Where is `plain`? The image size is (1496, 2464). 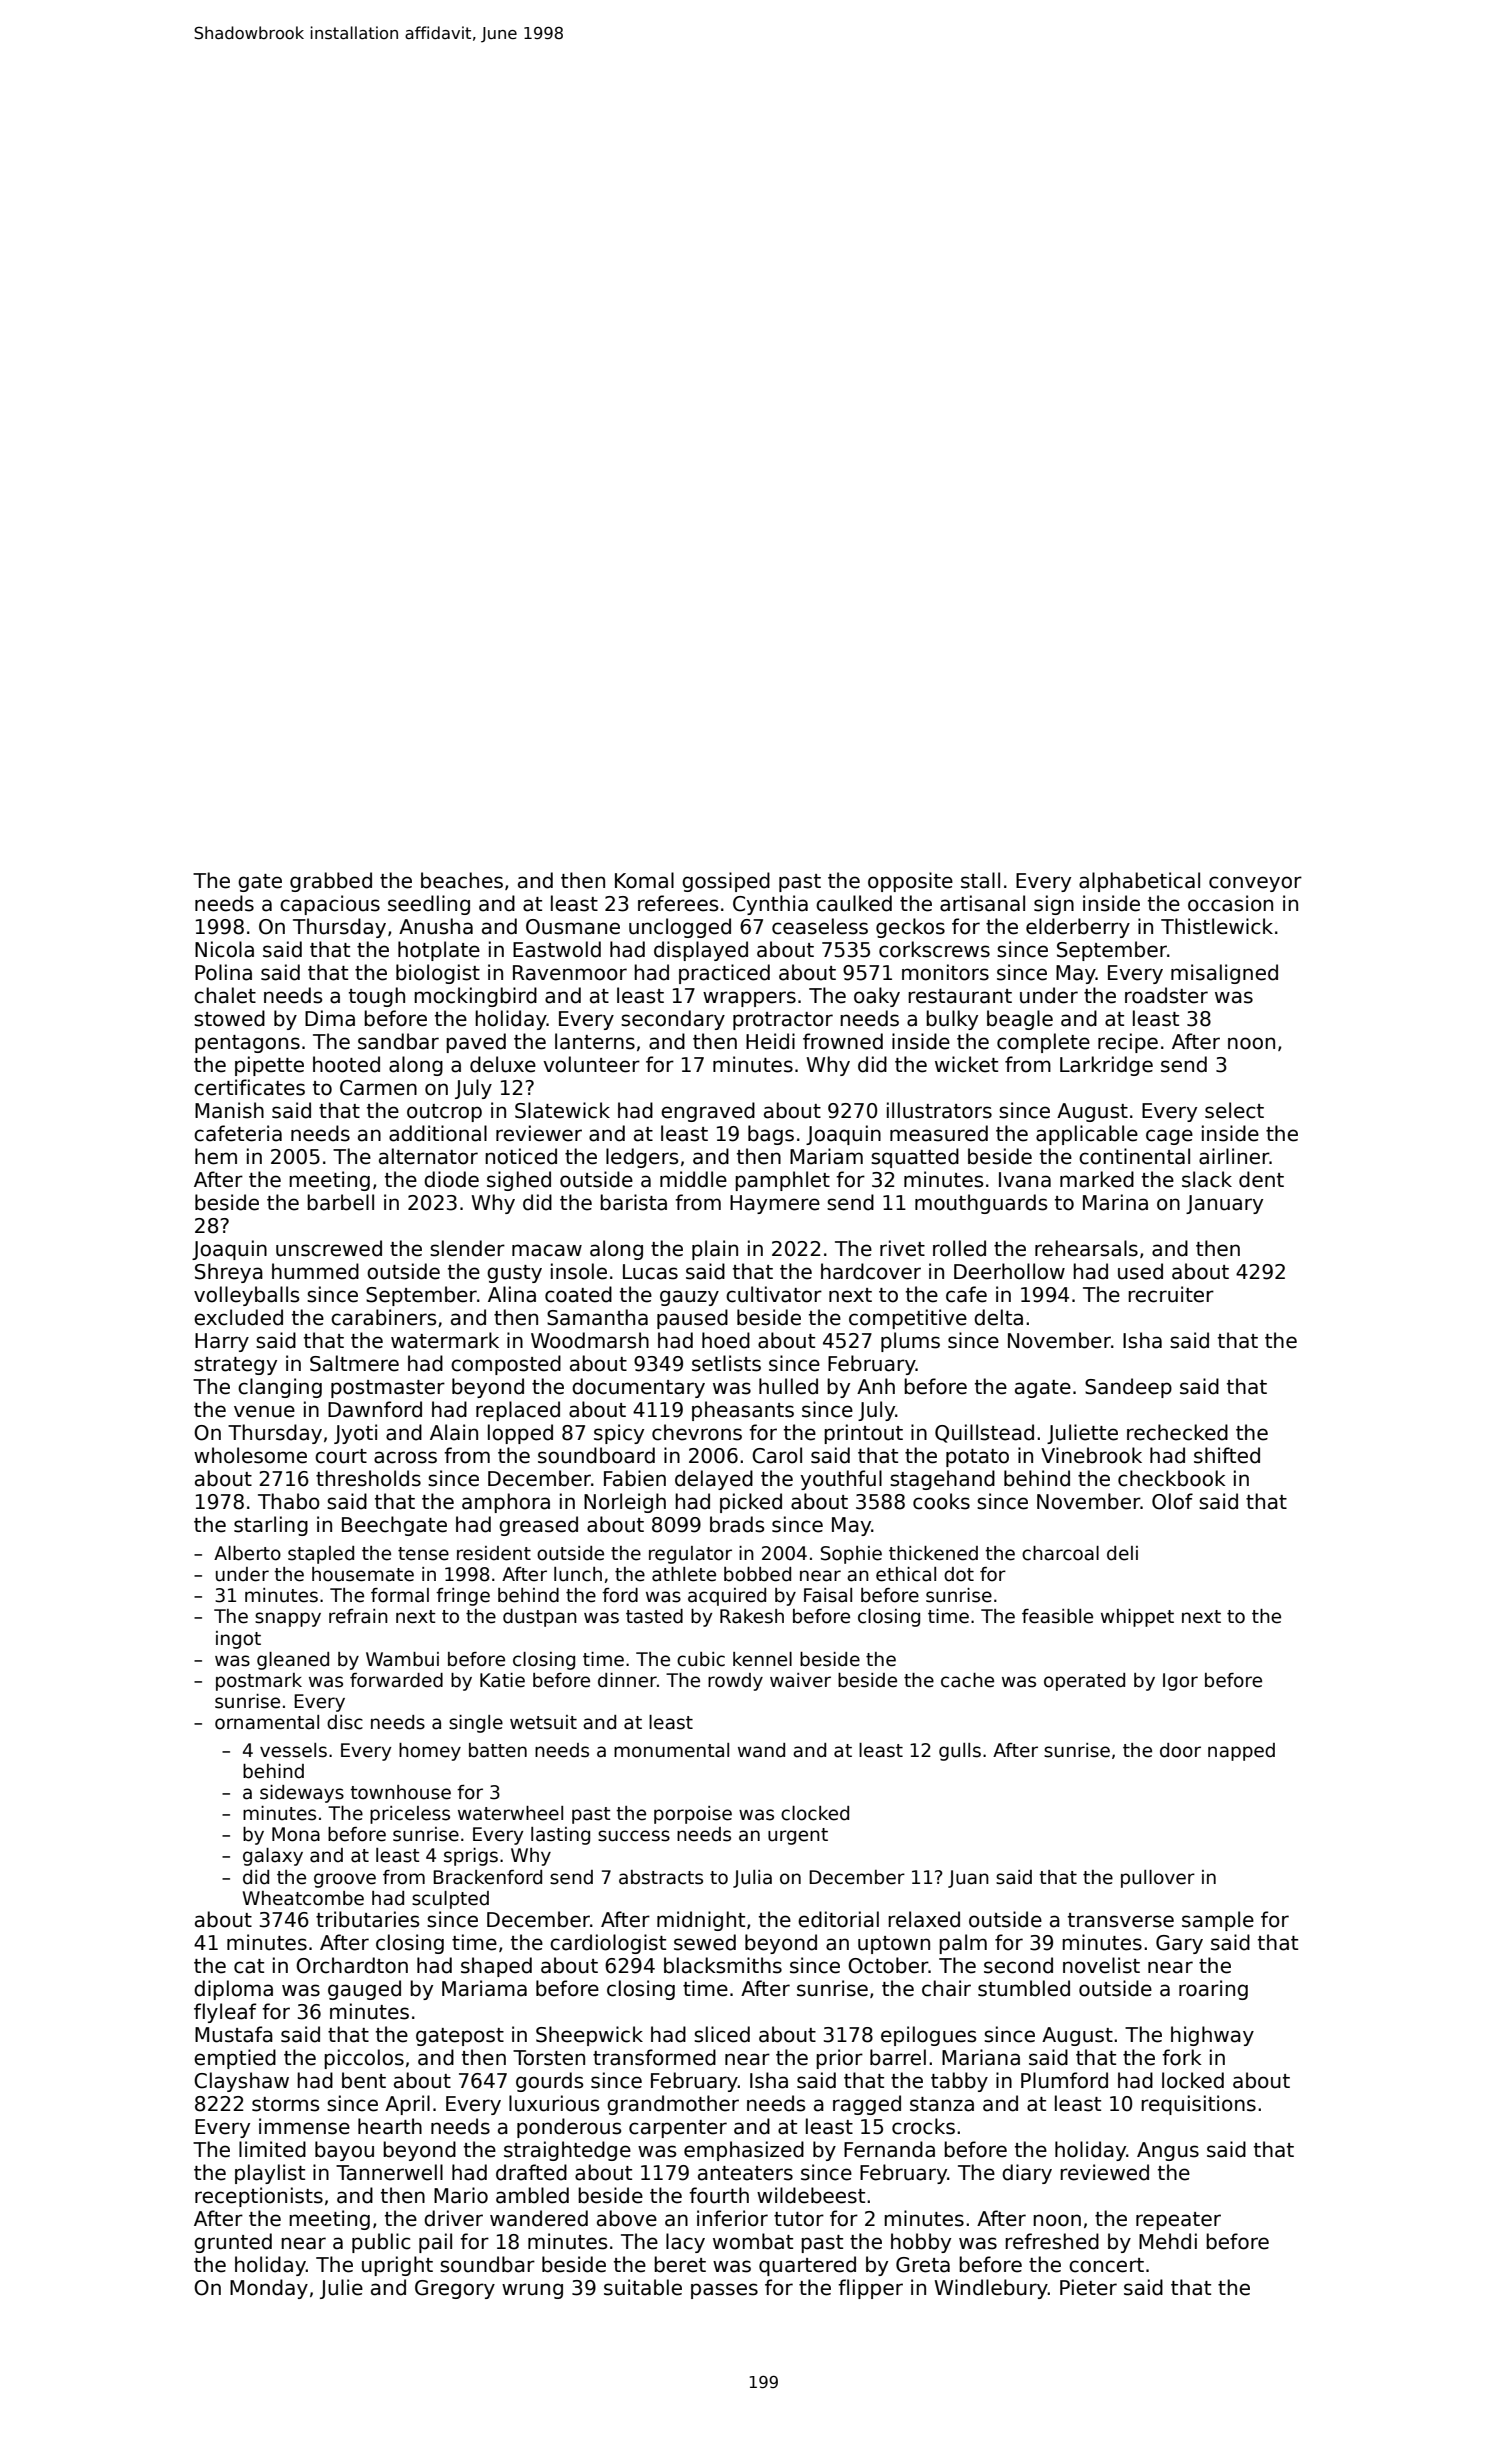
plain is located at coordinates (715, 1250).
